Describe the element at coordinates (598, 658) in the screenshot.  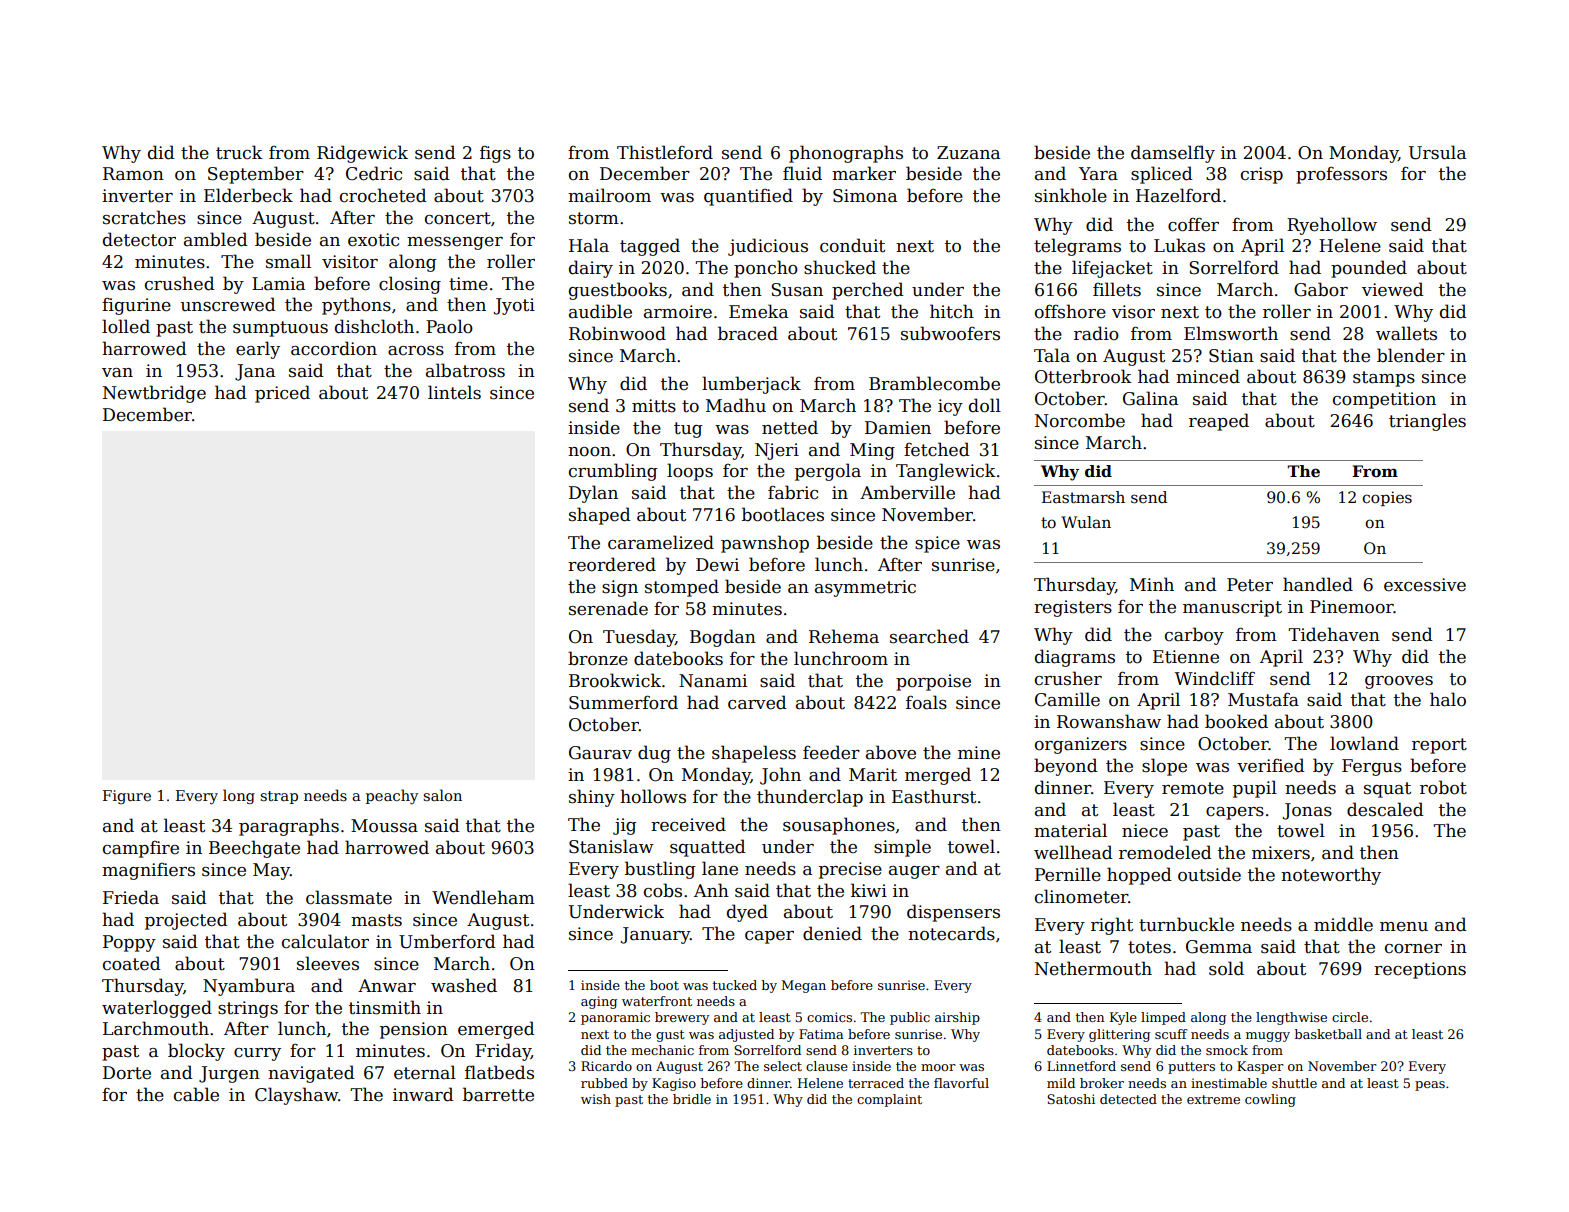
I see `bronze` at that location.
